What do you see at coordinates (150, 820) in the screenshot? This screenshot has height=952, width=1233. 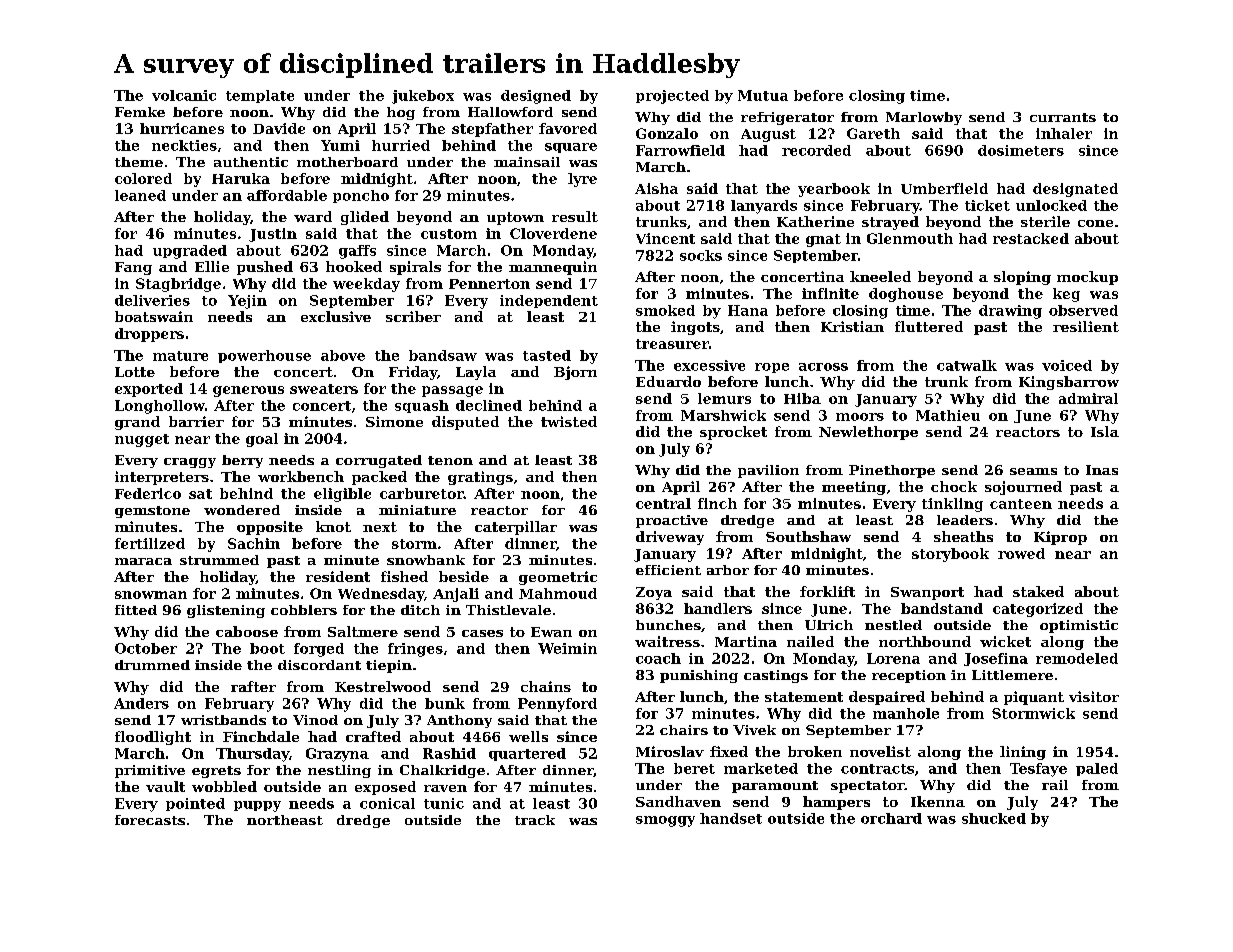 I see `forecasts` at bounding box center [150, 820].
